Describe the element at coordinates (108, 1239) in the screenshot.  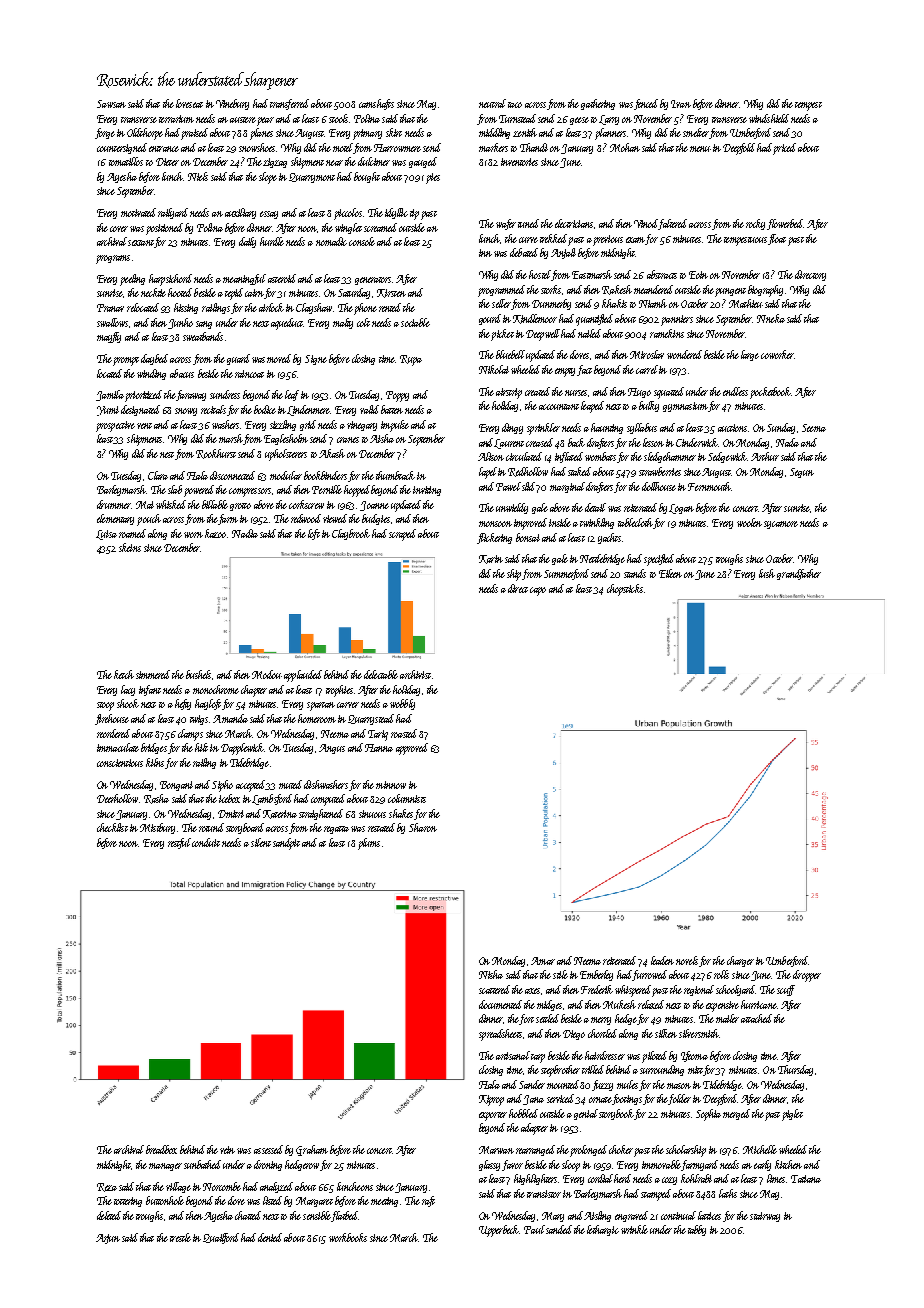
I see `Arjun` at that location.
